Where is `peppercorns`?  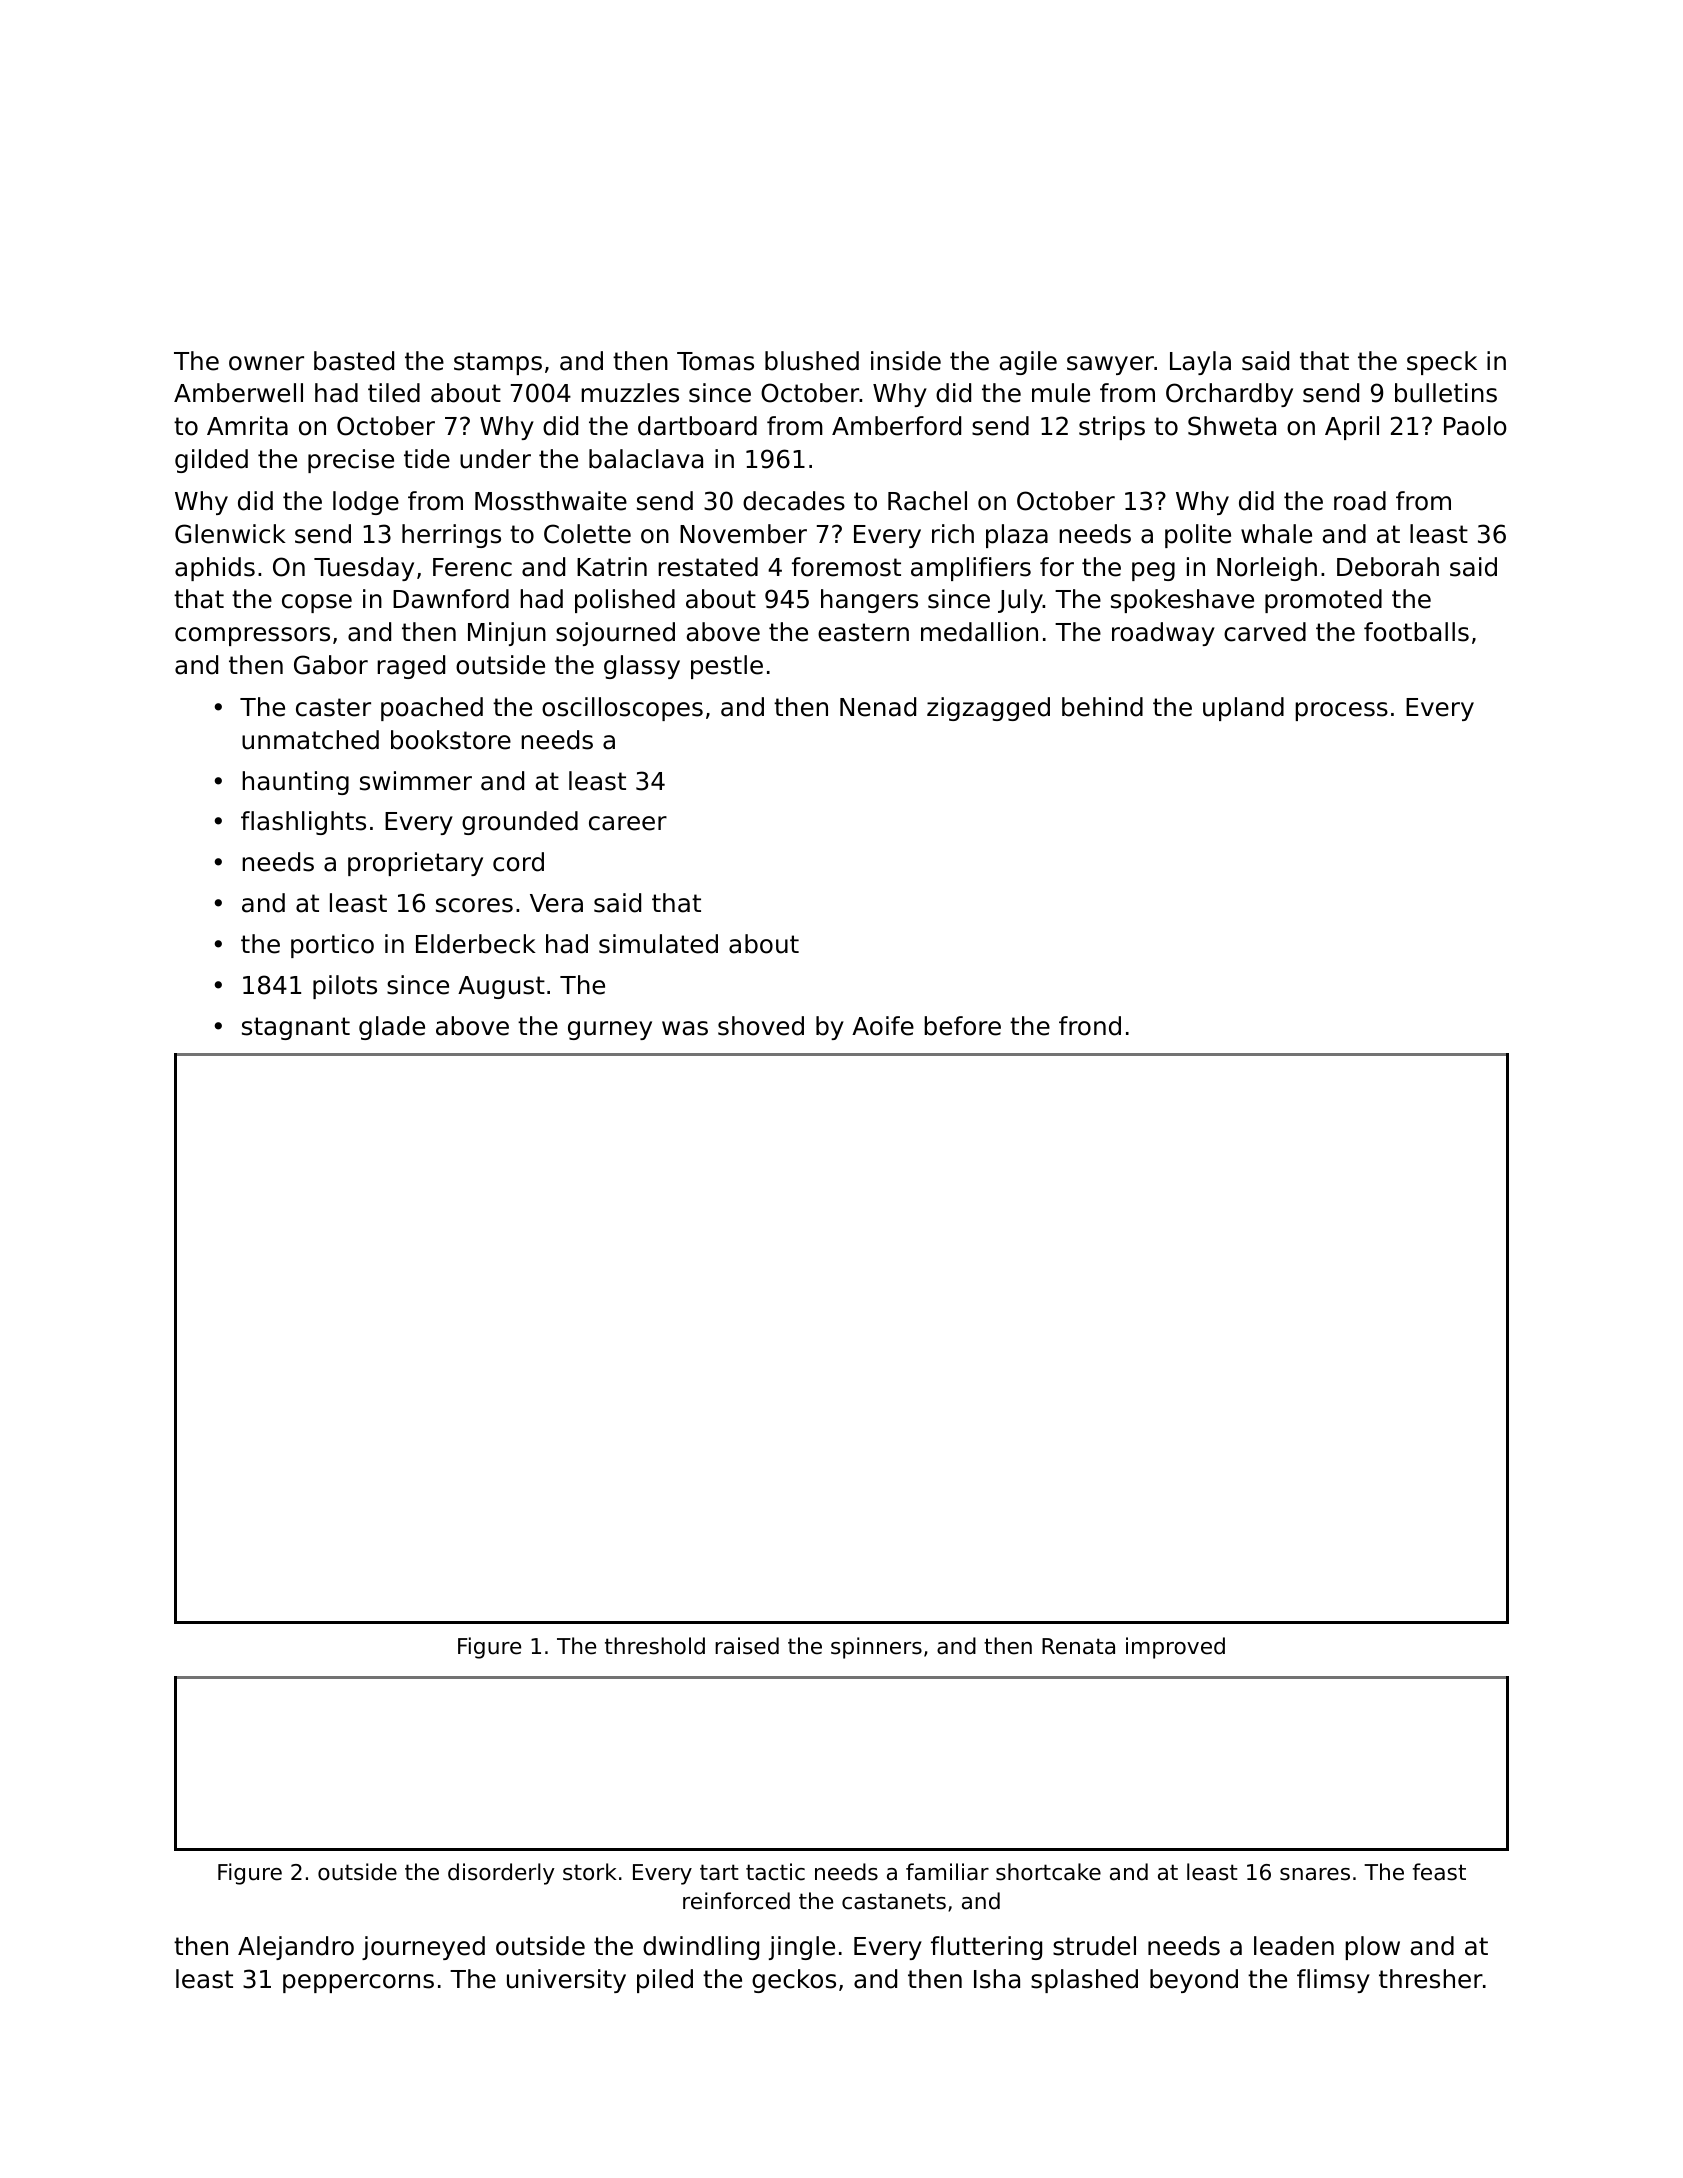 peppercorns is located at coordinates (358, 1983).
